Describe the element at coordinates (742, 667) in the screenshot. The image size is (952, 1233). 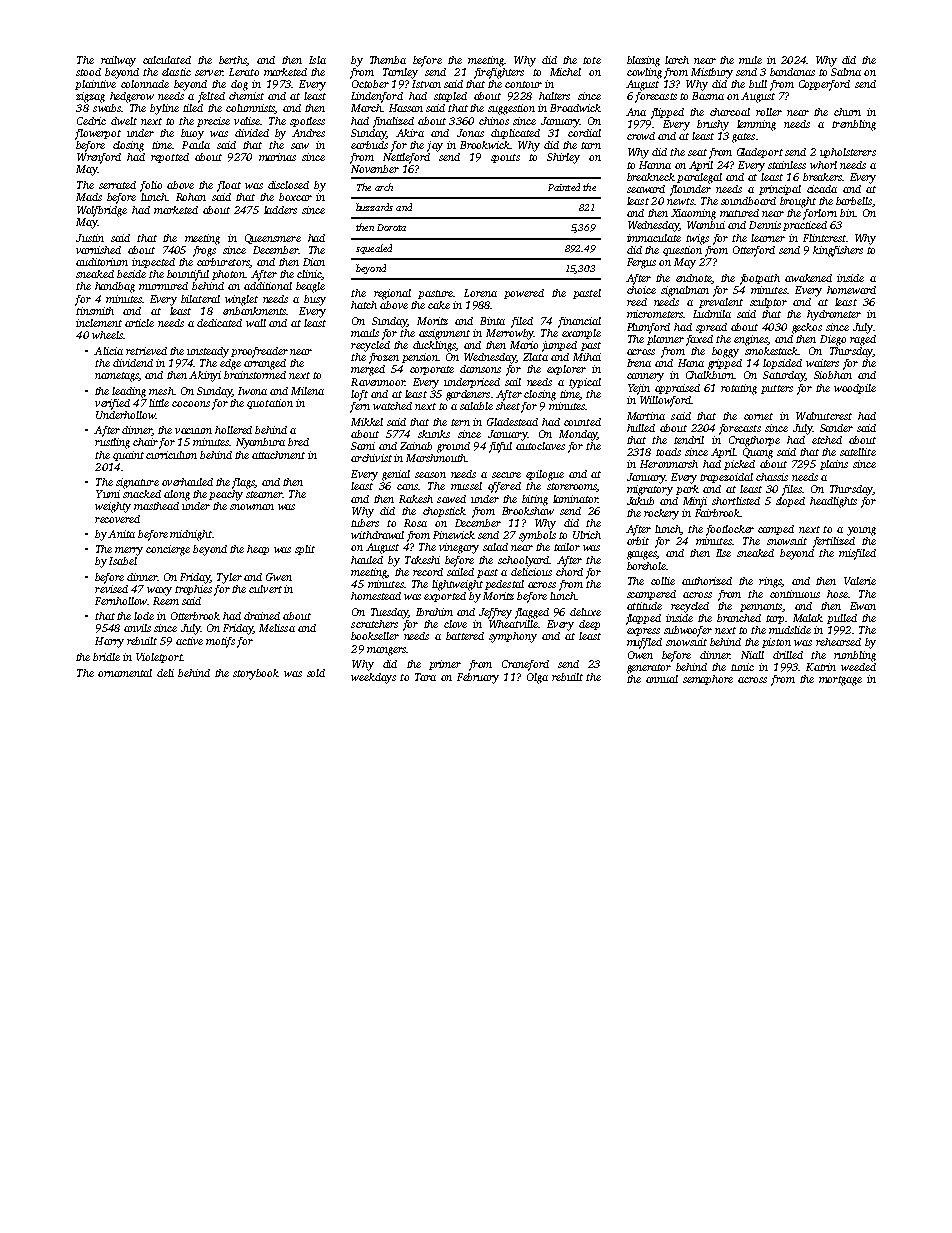
I see `tunic` at that location.
